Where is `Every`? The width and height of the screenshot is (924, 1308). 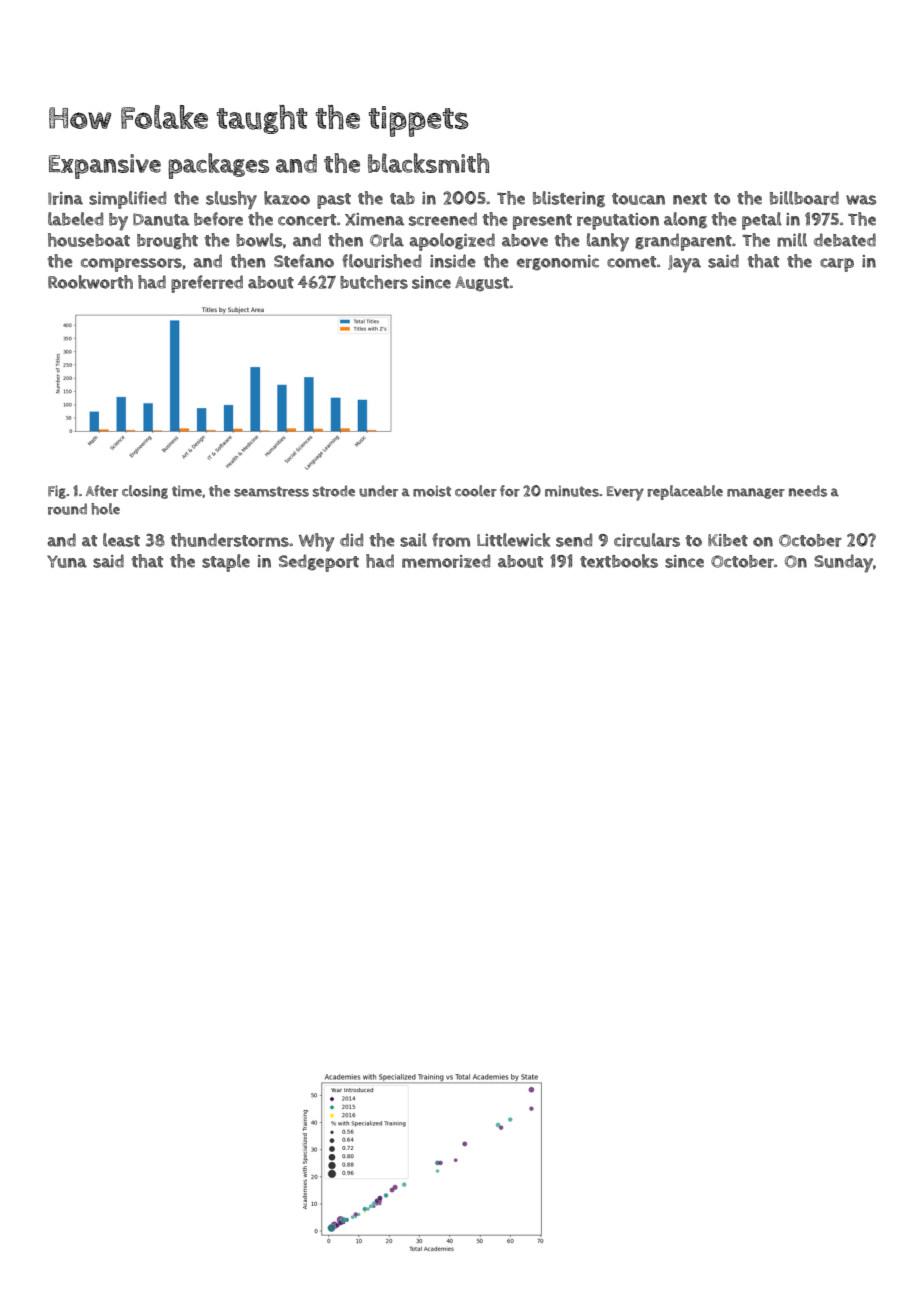
Every is located at coordinates (625, 493).
